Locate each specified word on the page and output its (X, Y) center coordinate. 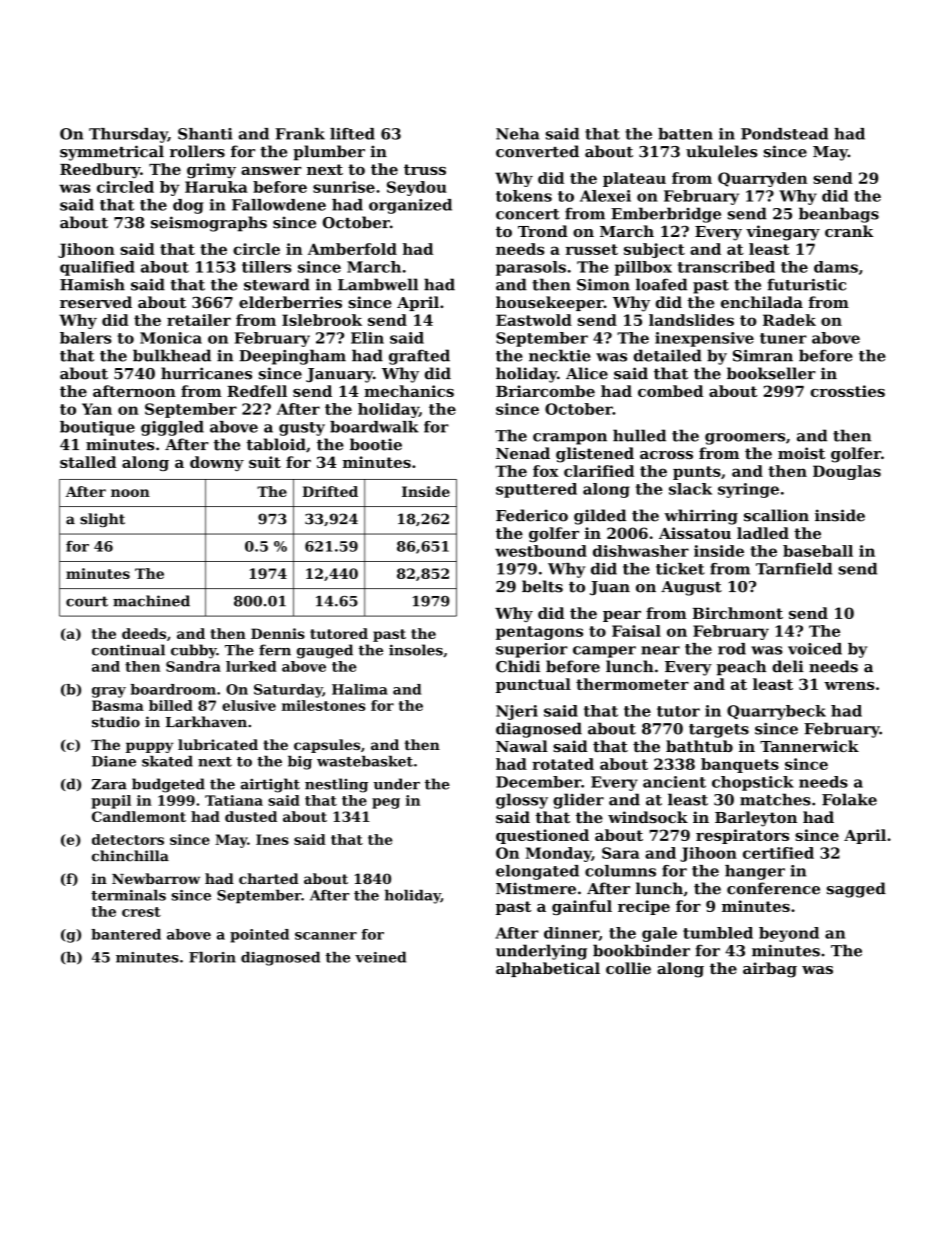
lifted (352, 134)
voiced (815, 649)
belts (542, 586)
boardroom (173, 689)
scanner (326, 936)
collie (628, 968)
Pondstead (784, 134)
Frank (300, 134)
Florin (212, 957)
